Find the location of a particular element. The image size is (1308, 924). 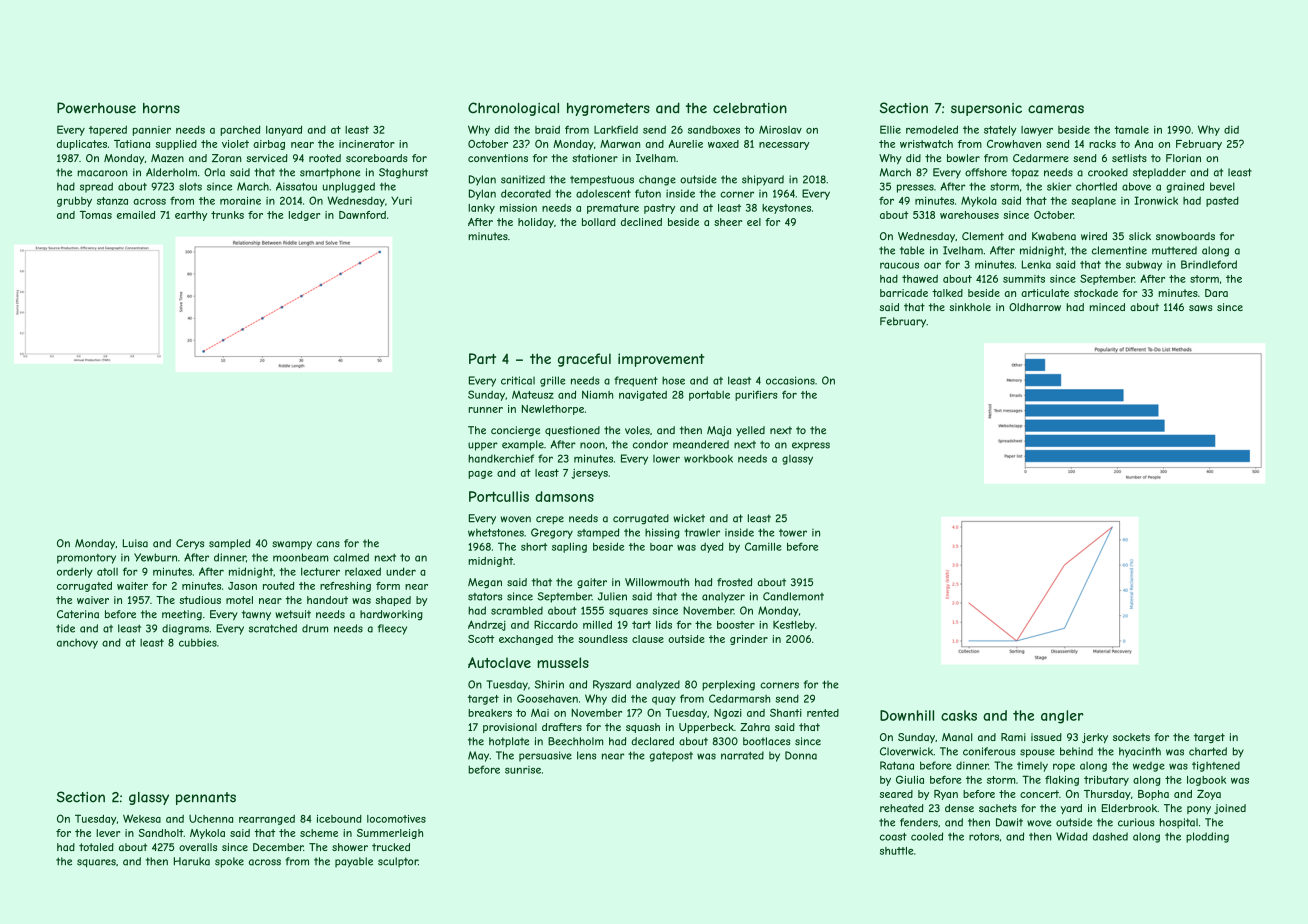

whetstones is located at coordinates (496, 532).
